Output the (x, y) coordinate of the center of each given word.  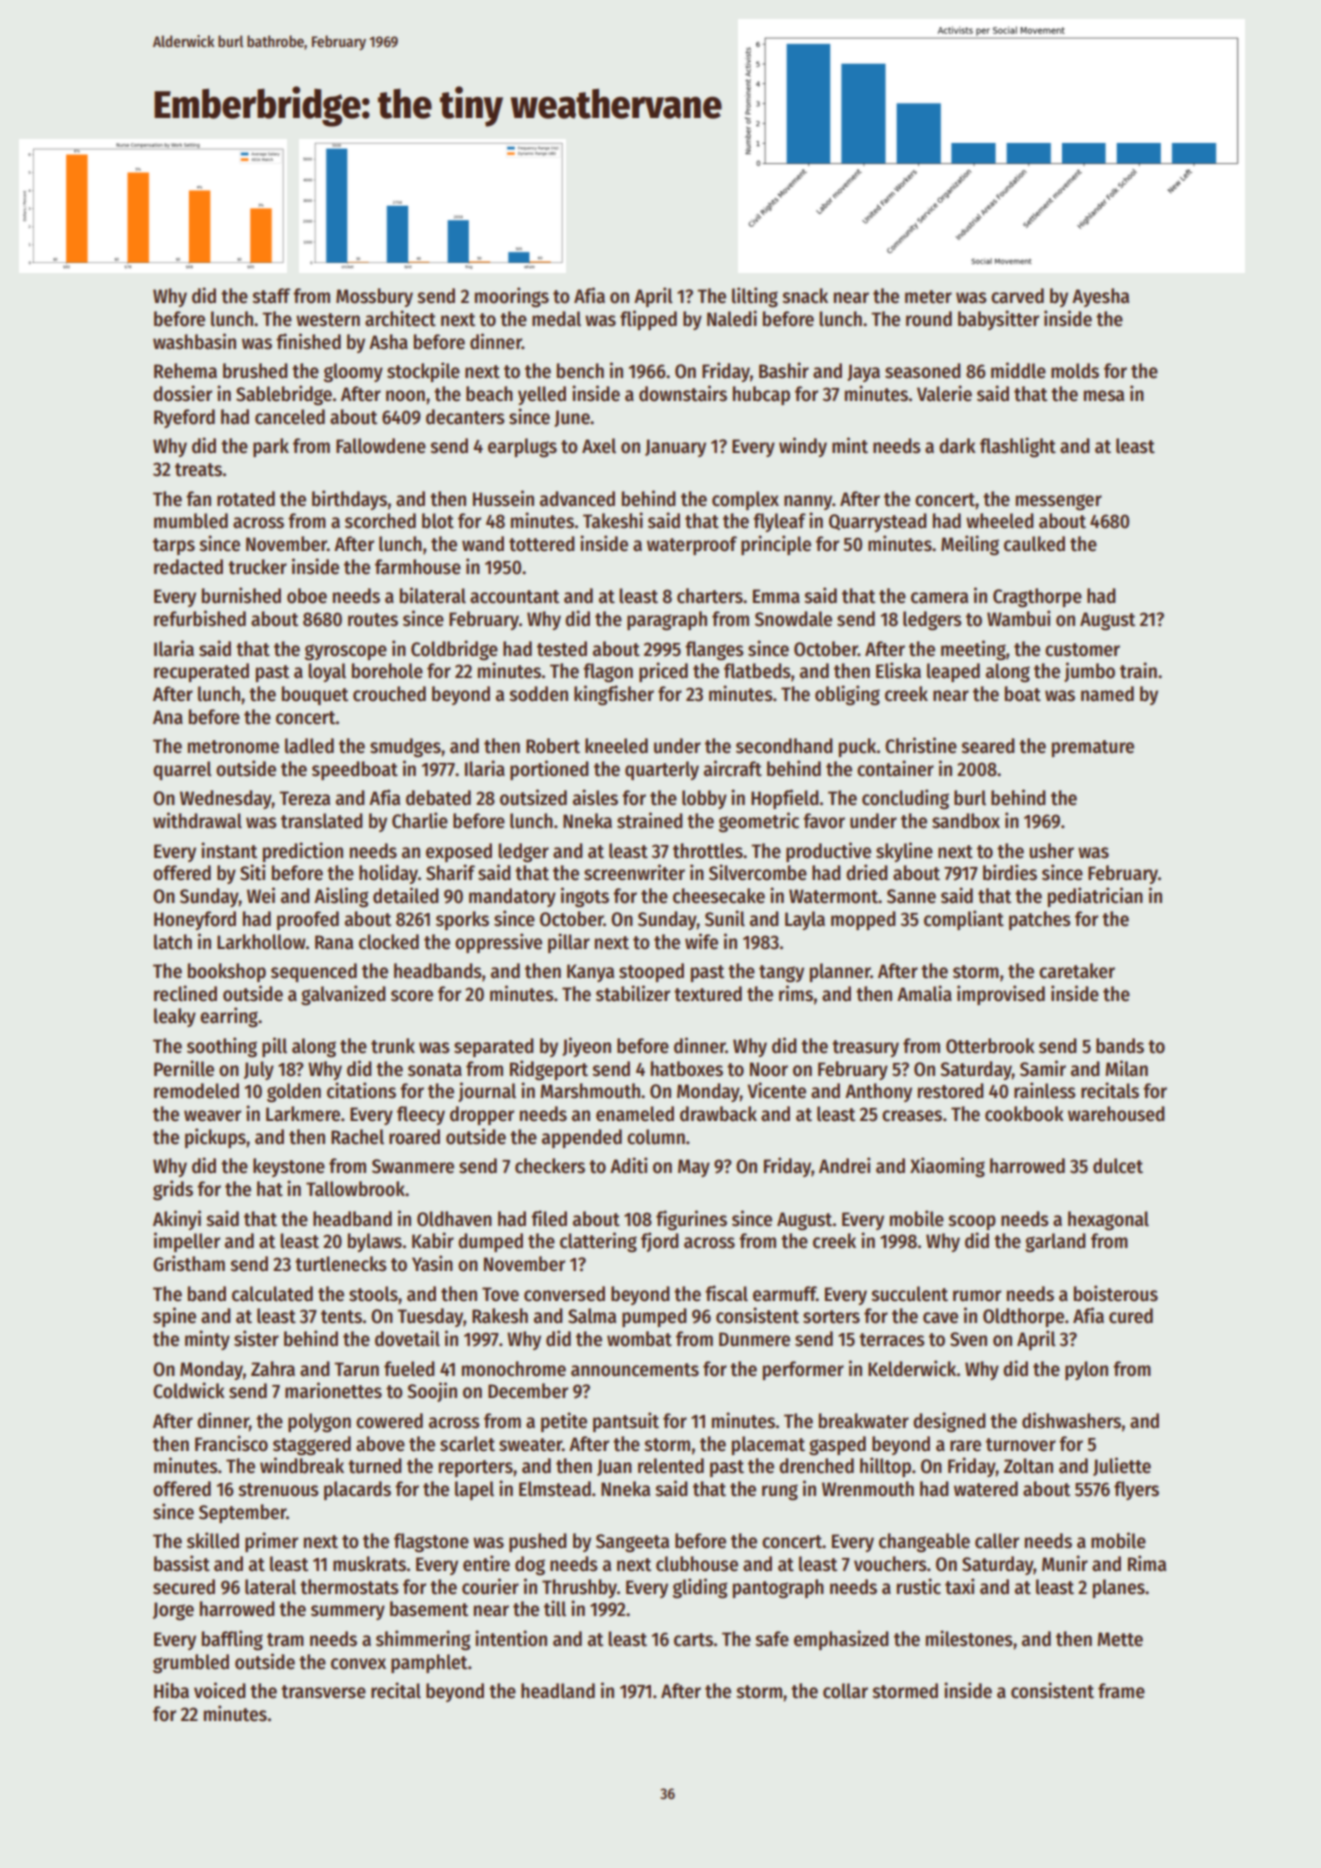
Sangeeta (632, 1543)
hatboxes (687, 1069)
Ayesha (1100, 297)
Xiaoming (947, 1167)
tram (285, 1640)
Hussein (503, 498)
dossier (182, 393)
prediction (303, 852)
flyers (1136, 1490)
